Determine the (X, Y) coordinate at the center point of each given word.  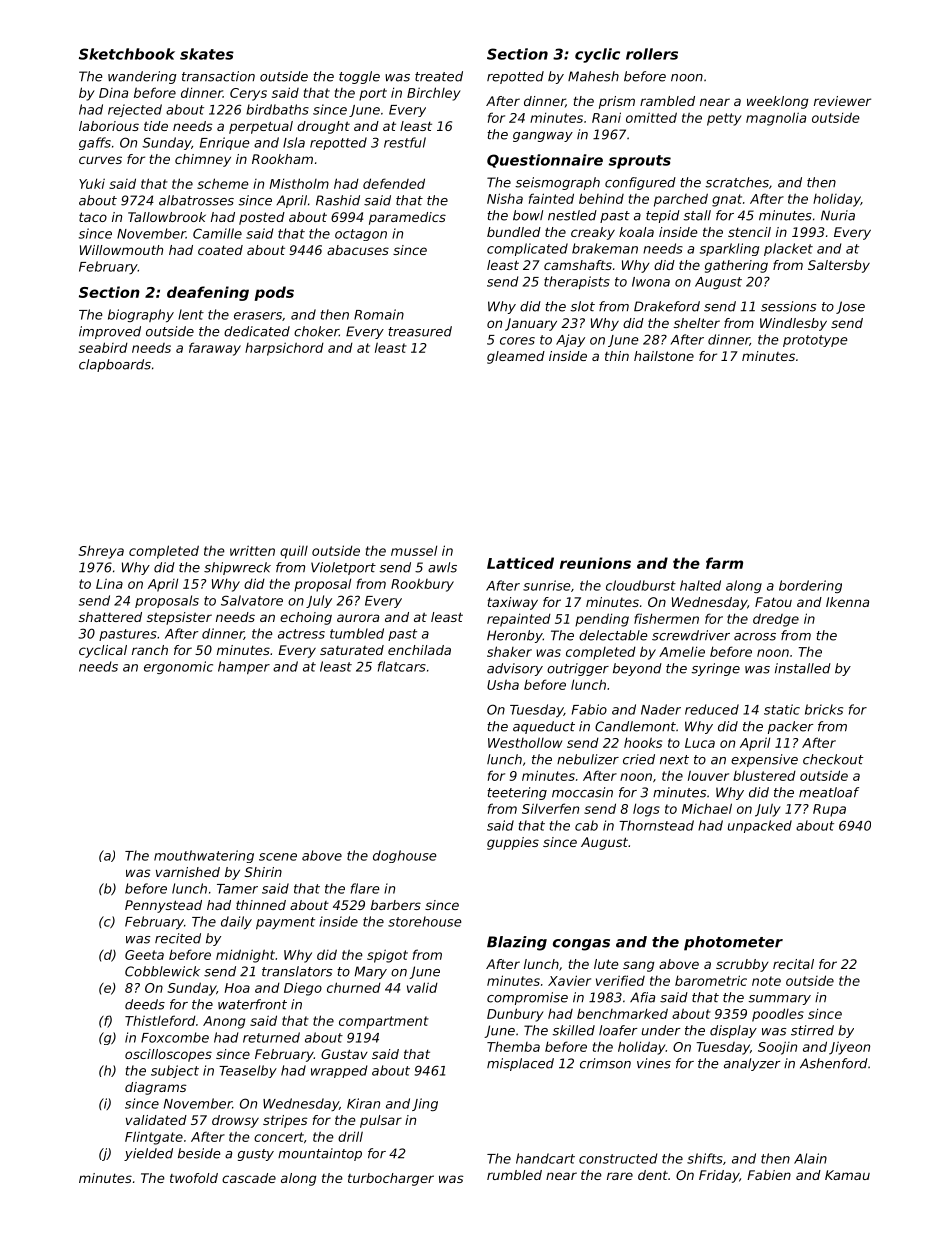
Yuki (92, 183)
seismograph (557, 183)
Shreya (101, 552)
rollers (652, 54)
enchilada (419, 650)
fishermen (666, 618)
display (733, 1031)
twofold (194, 1178)
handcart (545, 1158)
